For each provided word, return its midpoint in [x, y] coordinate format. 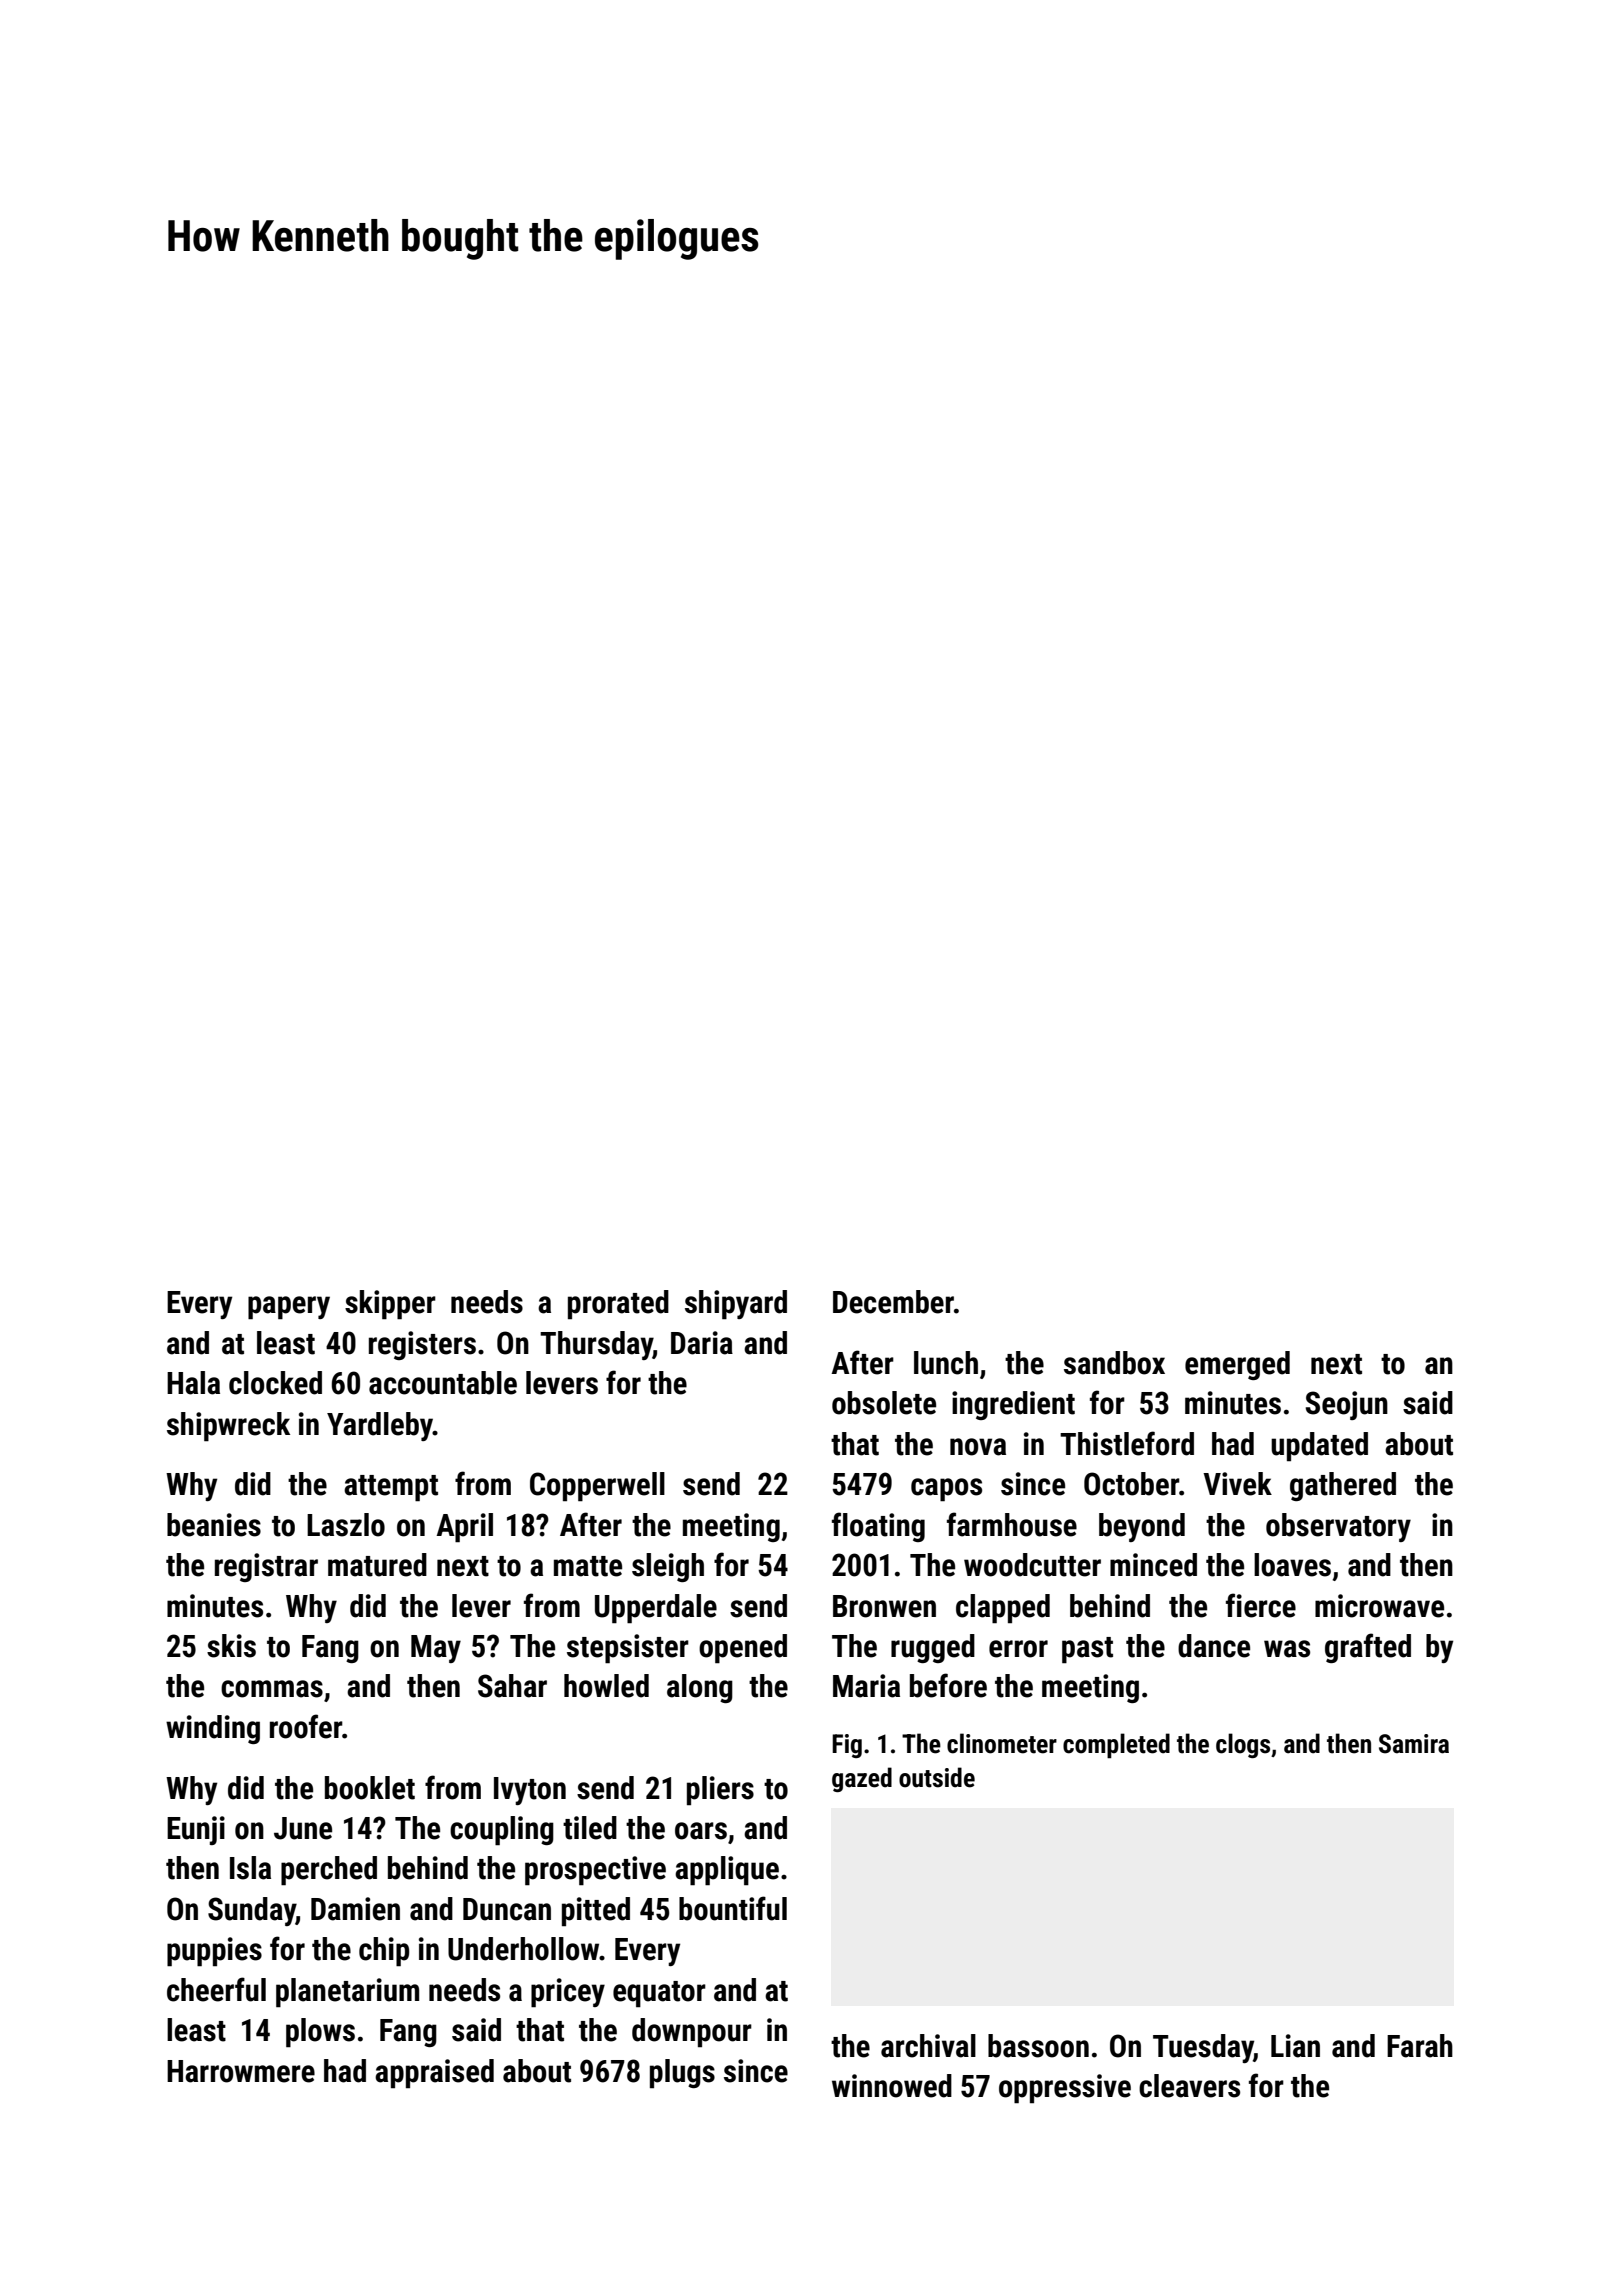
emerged [1237, 1365]
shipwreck [228, 1427]
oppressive [1065, 2089]
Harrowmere [241, 2071]
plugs [682, 2074]
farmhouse [1012, 1524]
